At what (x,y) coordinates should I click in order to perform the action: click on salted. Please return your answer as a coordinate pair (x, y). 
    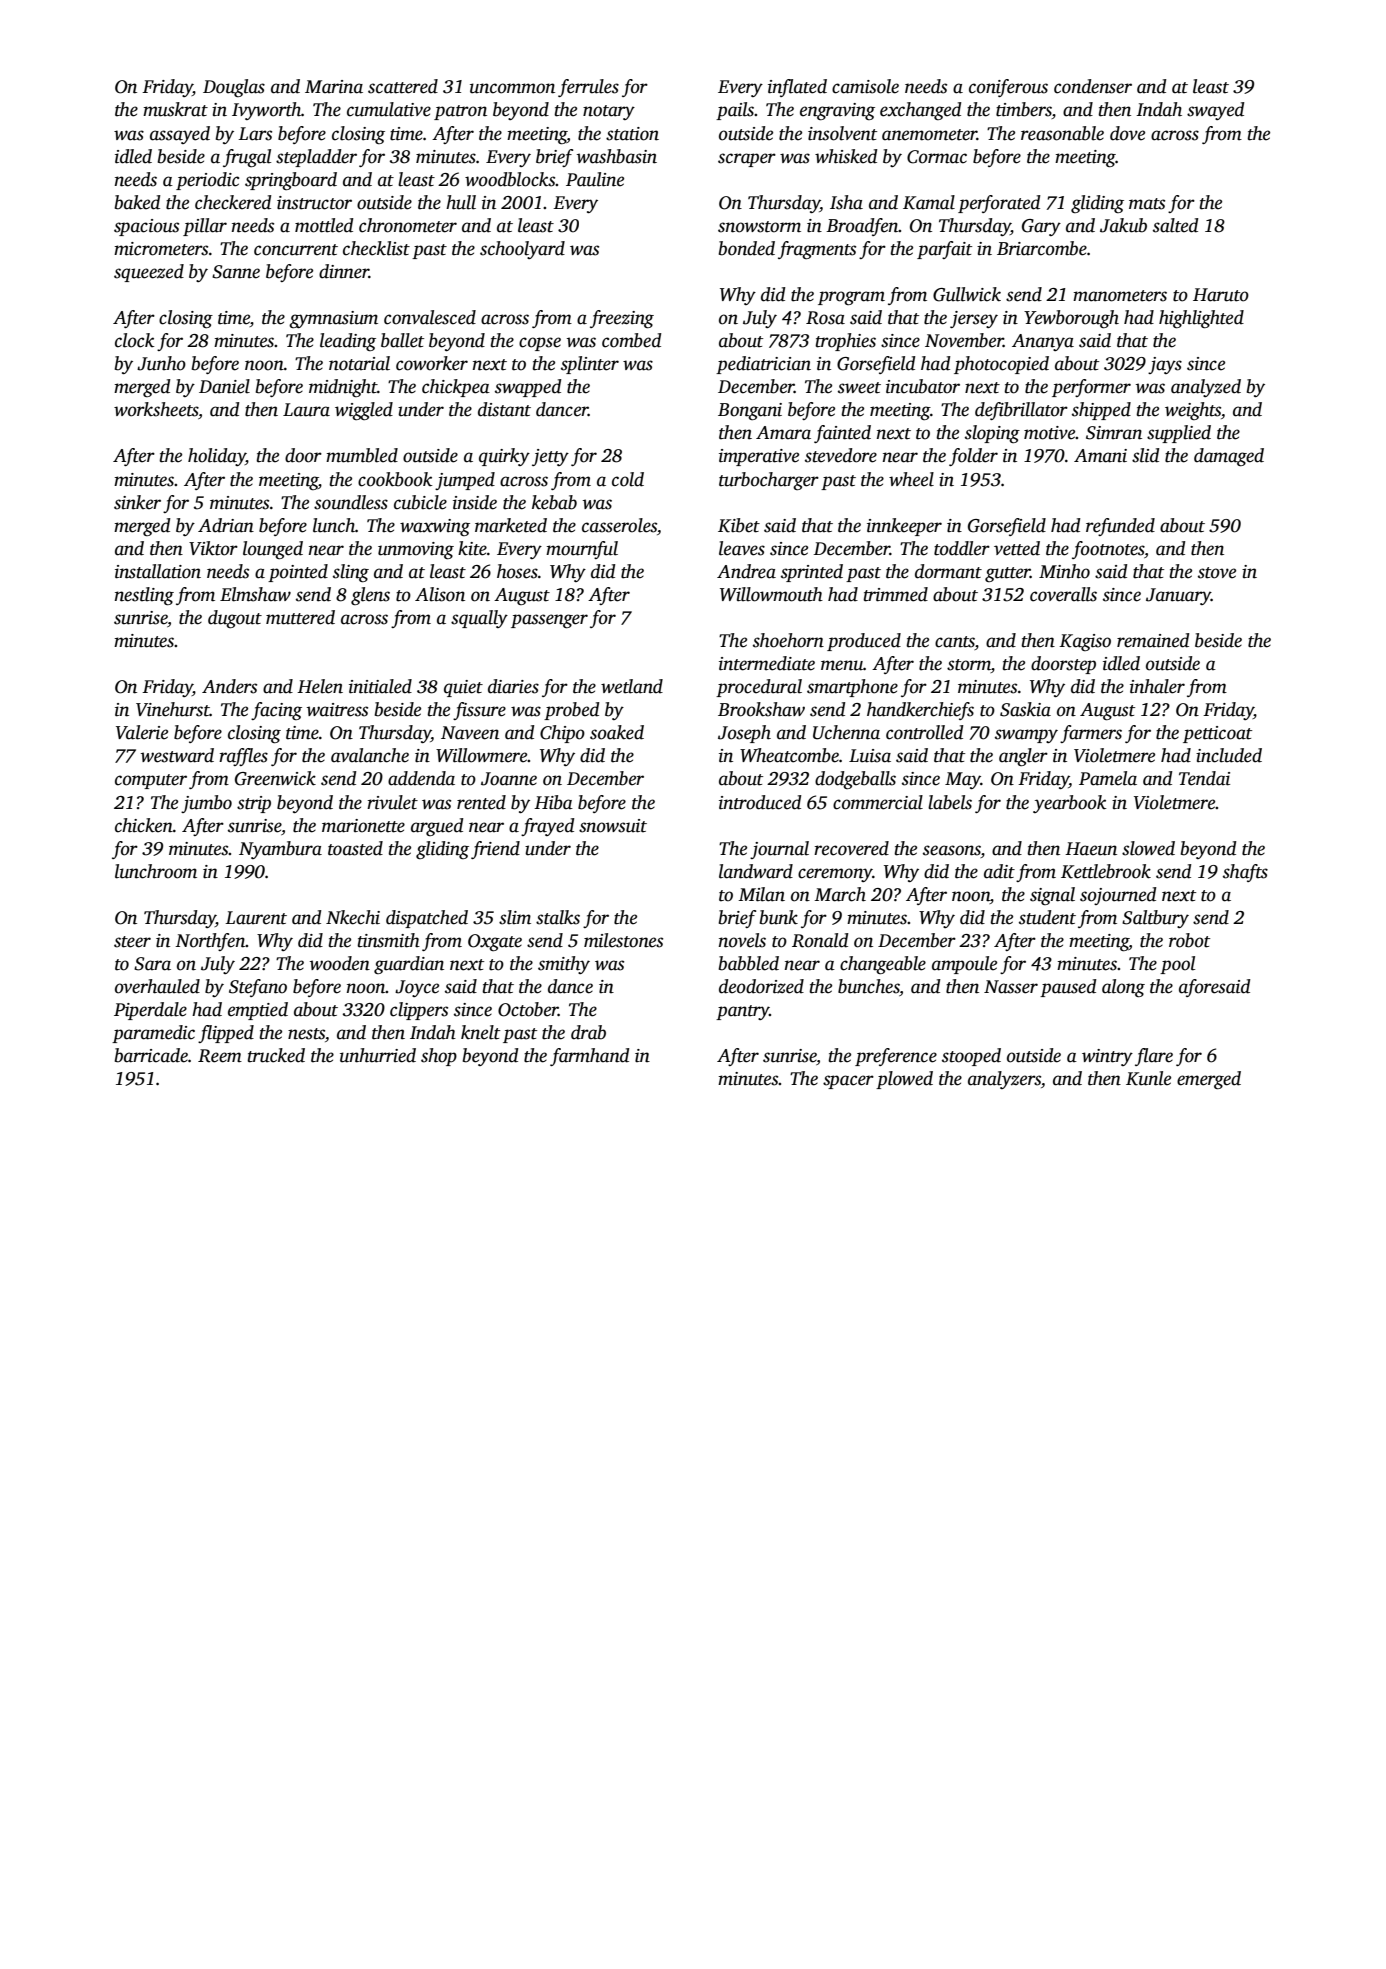
    Looking at the image, I should click on (1175, 225).
